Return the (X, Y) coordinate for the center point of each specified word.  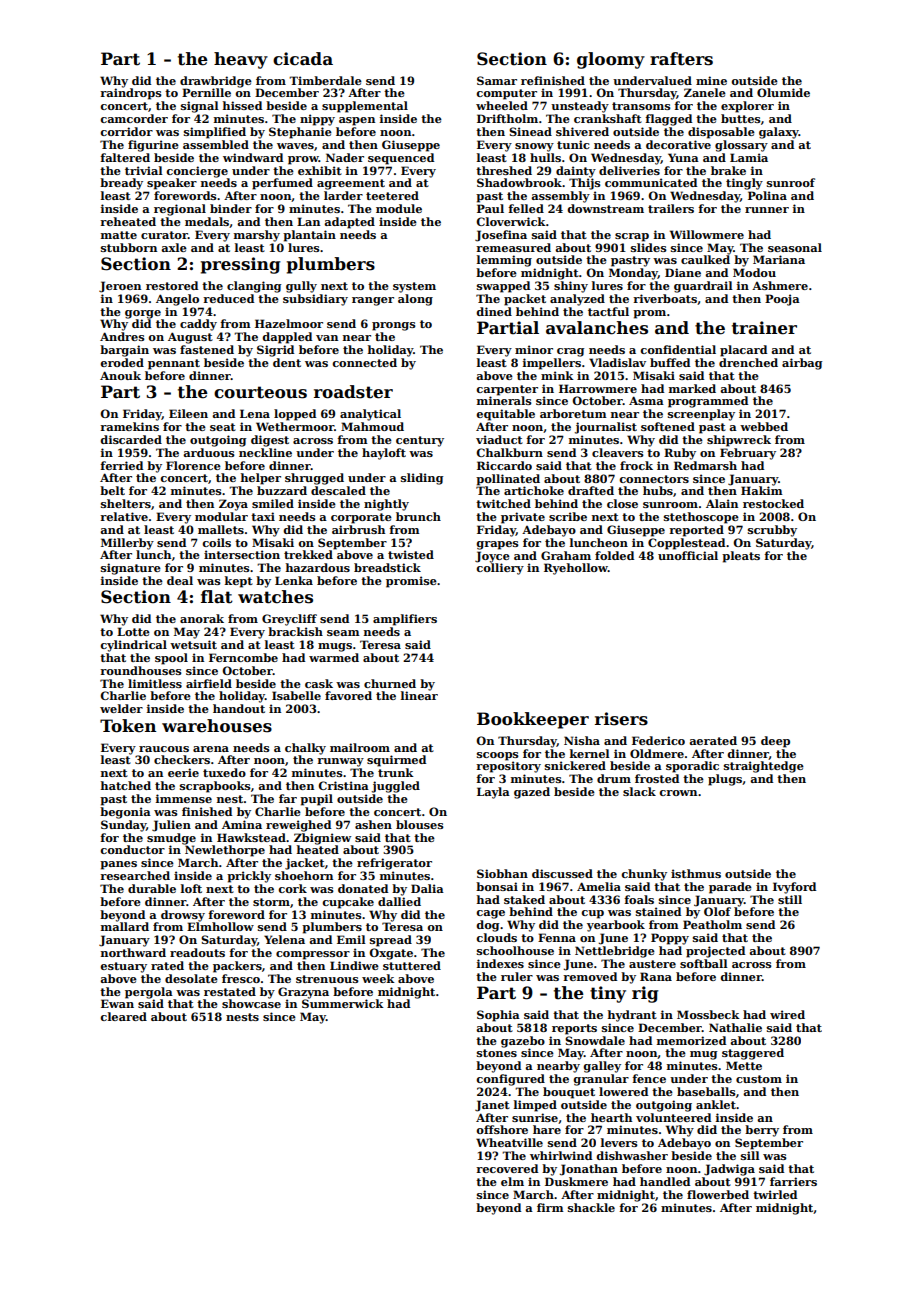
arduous (209, 452)
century (420, 441)
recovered (507, 1168)
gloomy (611, 60)
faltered (125, 157)
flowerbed (718, 1194)
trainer (764, 328)
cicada (303, 59)
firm (550, 1207)
